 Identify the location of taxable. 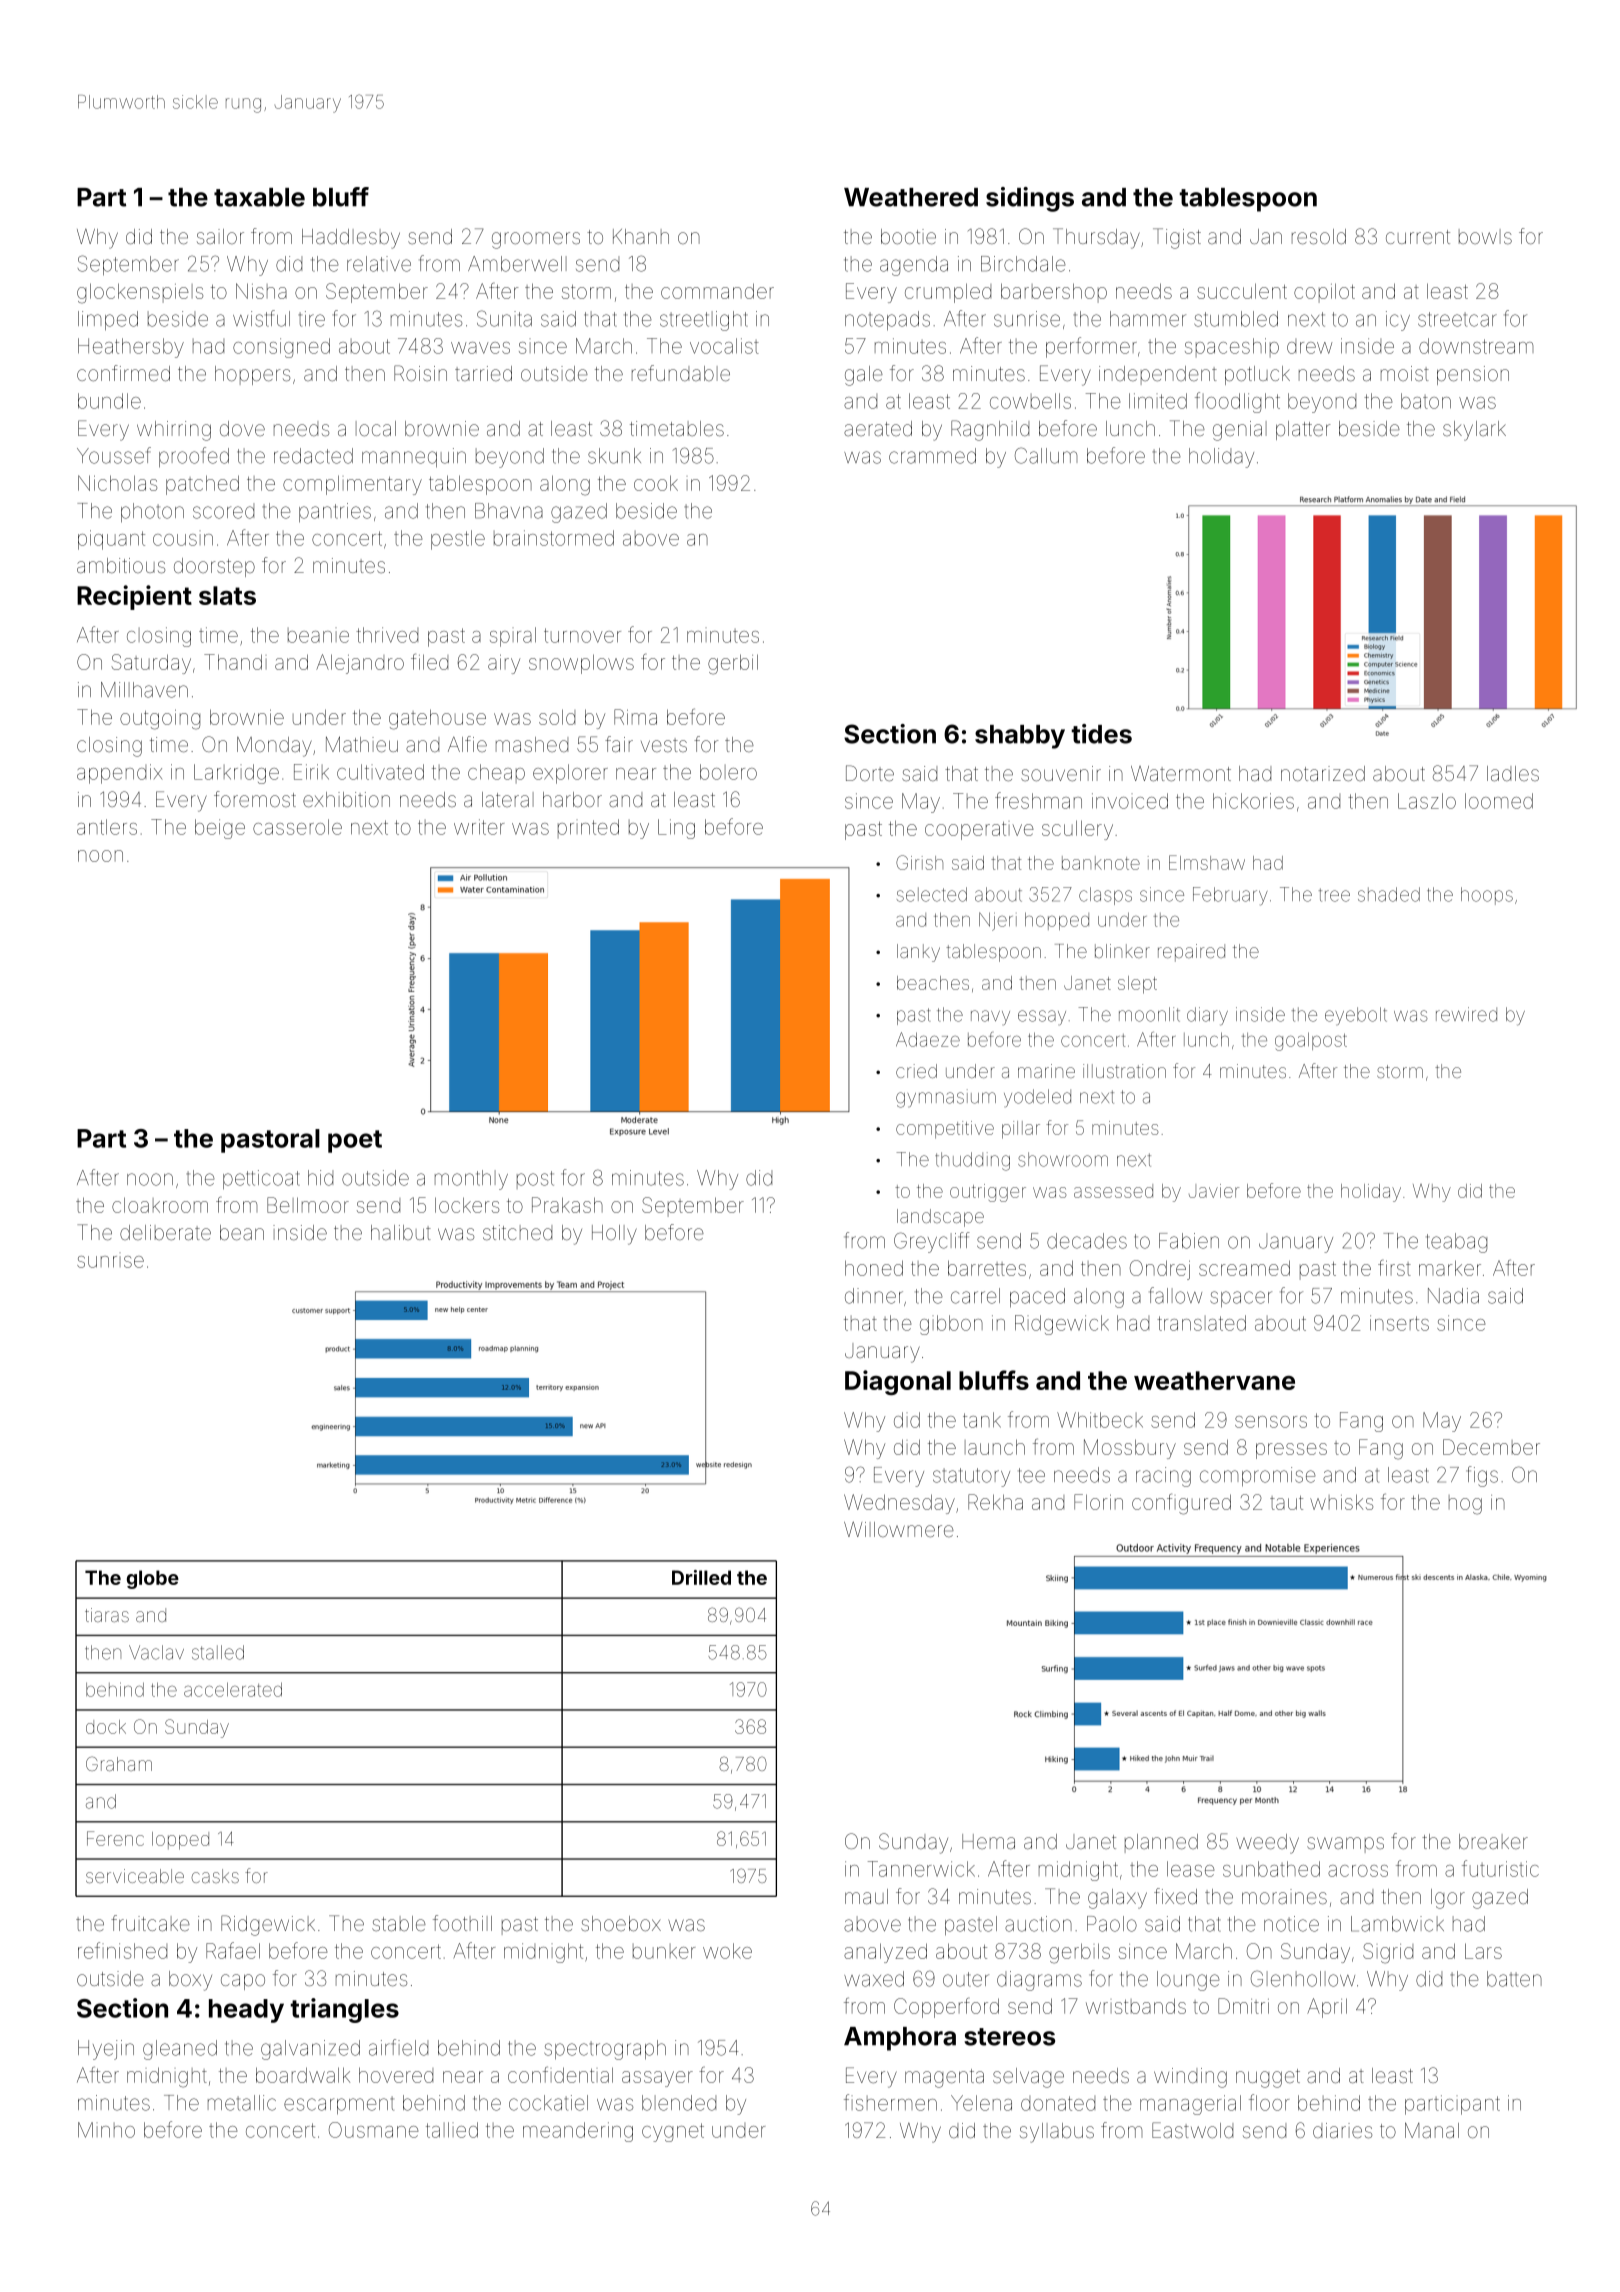
(259, 197).
